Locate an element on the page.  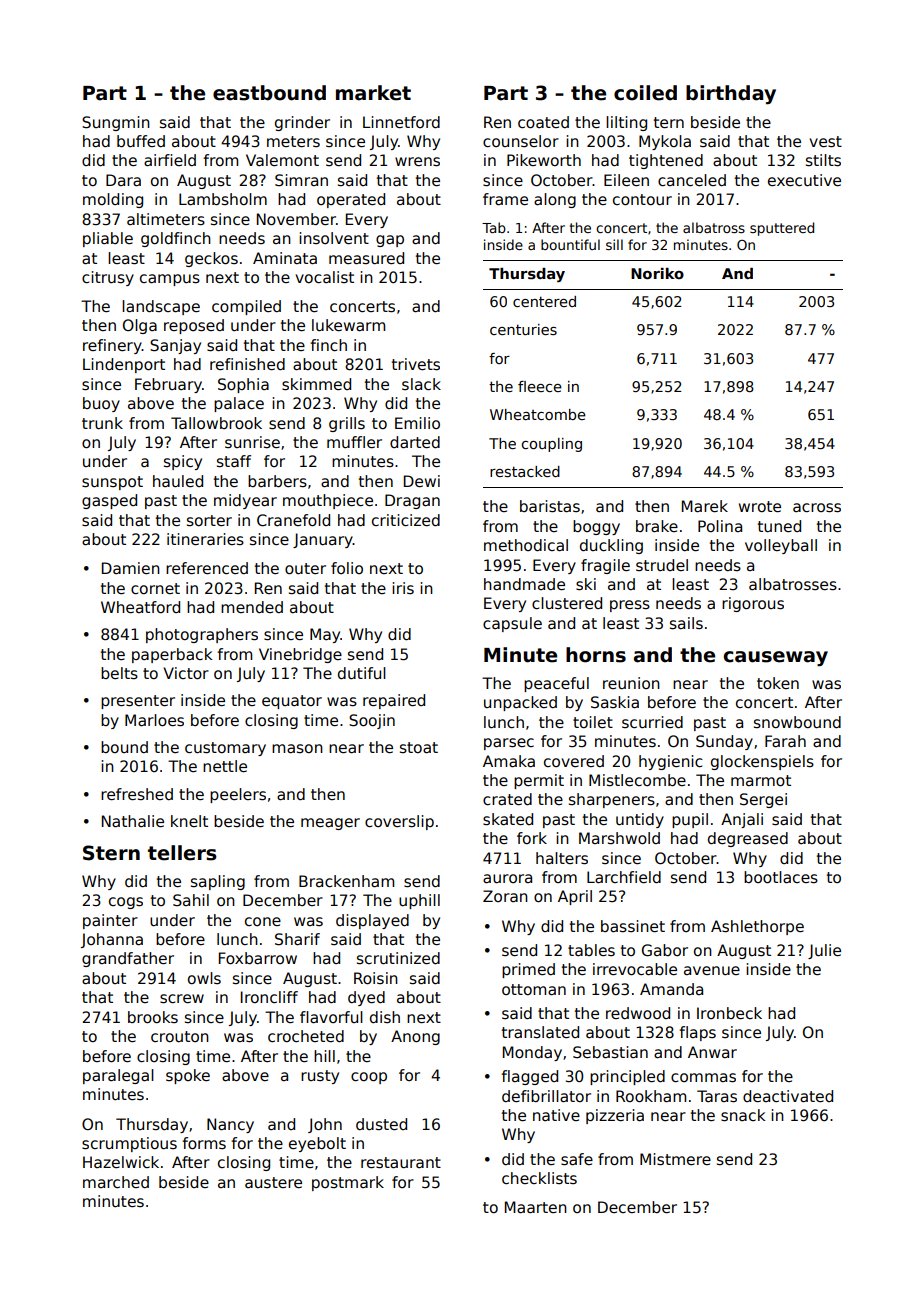
market is located at coordinates (373, 93).
